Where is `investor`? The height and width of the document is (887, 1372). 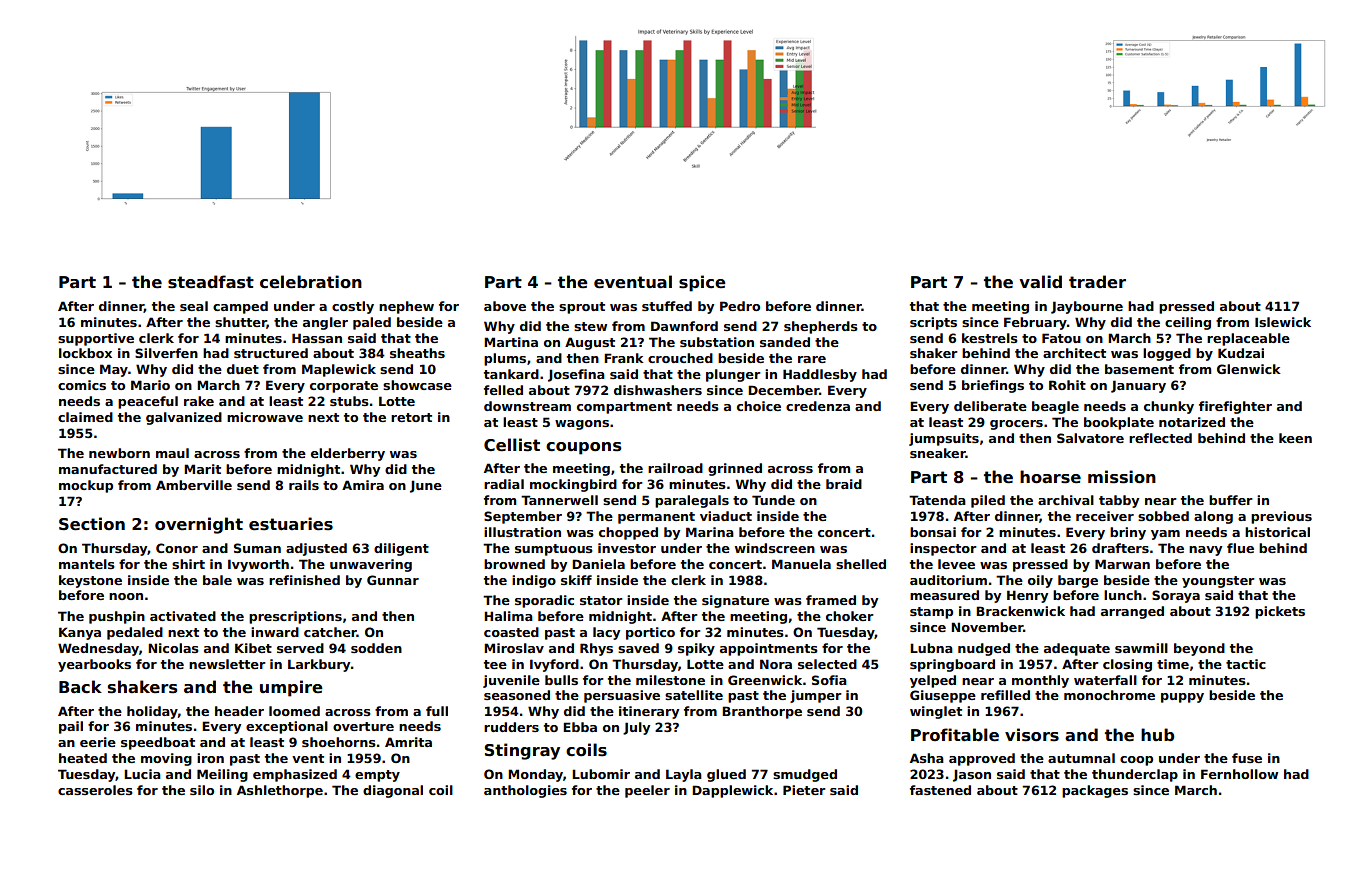
investor is located at coordinates (627, 548).
